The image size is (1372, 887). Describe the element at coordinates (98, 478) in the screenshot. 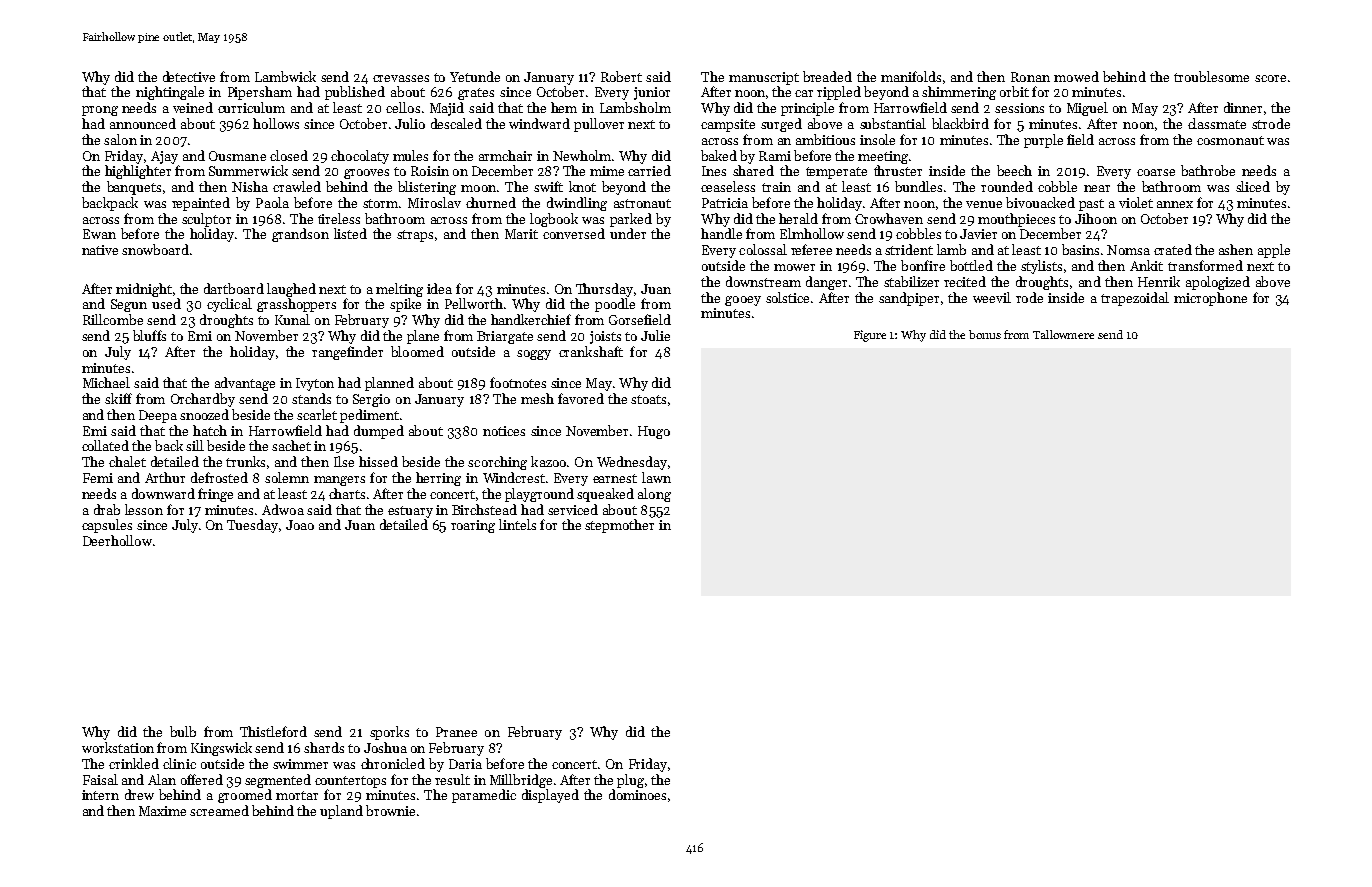

I see `Femi` at that location.
